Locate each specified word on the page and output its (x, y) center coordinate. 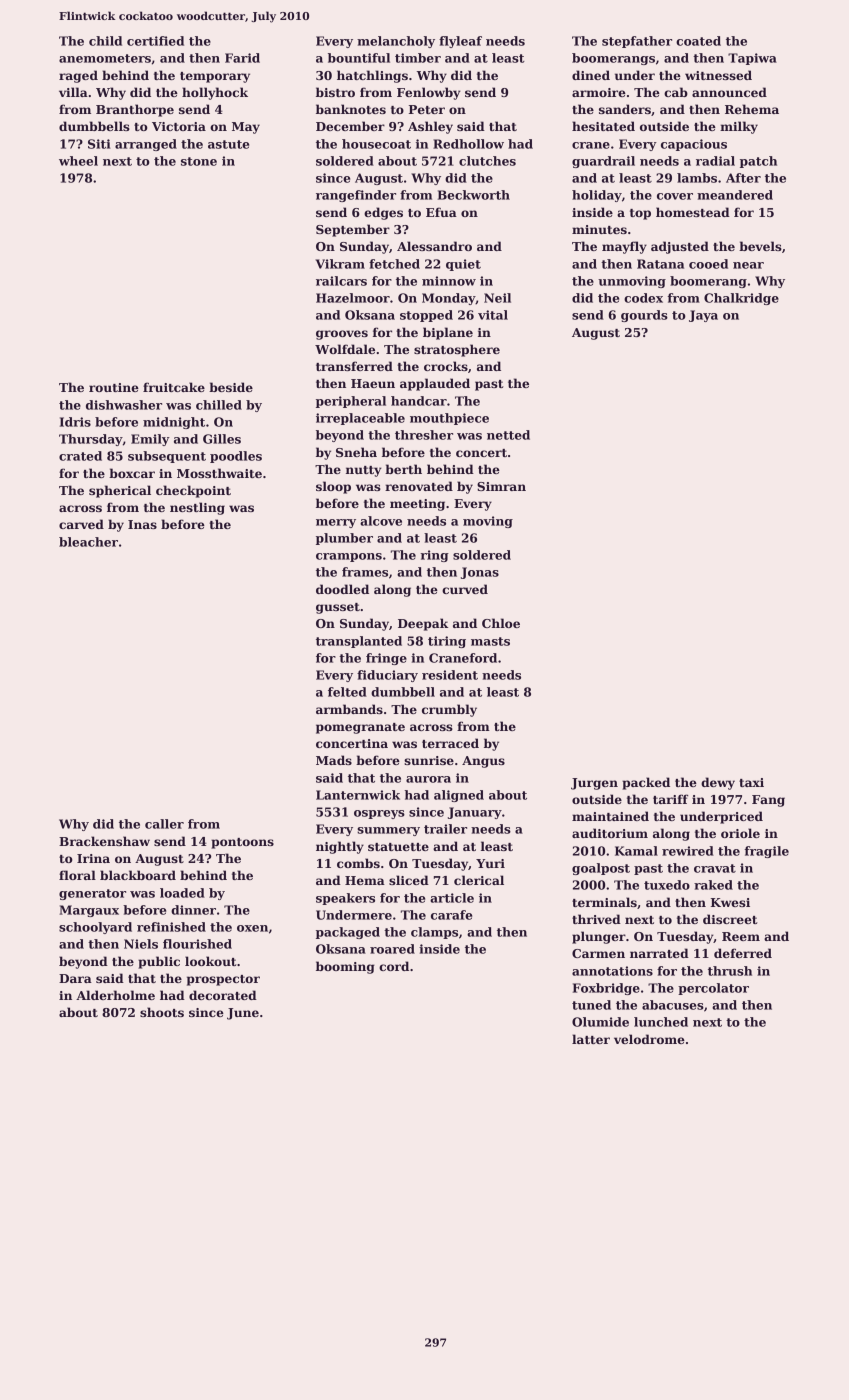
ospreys (379, 814)
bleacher (88, 542)
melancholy (396, 42)
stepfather (637, 42)
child (105, 41)
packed (646, 783)
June (243, 1014)
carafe (451, 915)
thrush (730, 971)
